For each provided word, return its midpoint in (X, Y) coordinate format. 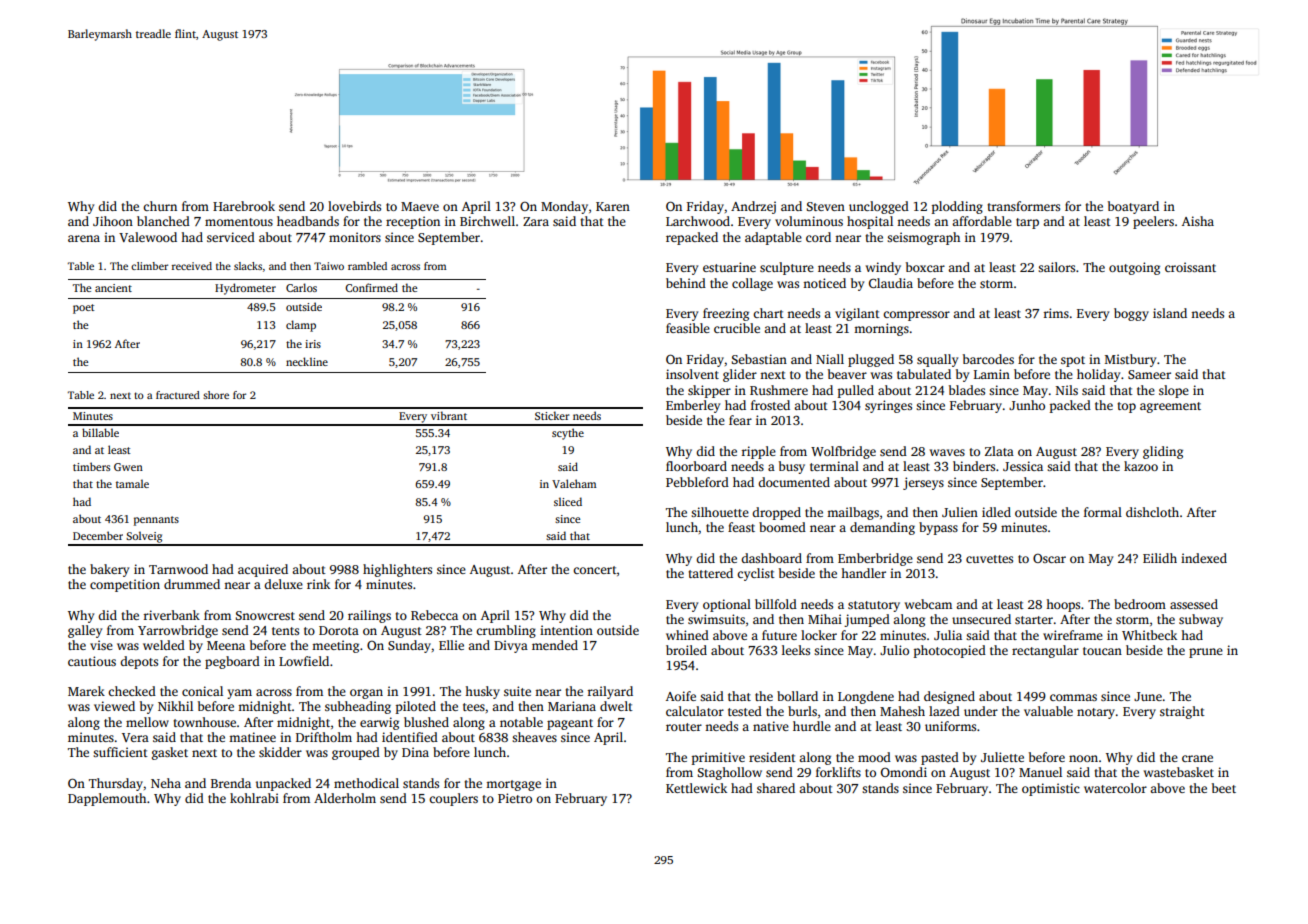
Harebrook (244, 206)
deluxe (283, 584)
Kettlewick (696, 788)
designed (949, 697)
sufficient (120, 752)
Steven (826, 206)
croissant (1190, 267)
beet (1224, 788)
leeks (796, 650)
